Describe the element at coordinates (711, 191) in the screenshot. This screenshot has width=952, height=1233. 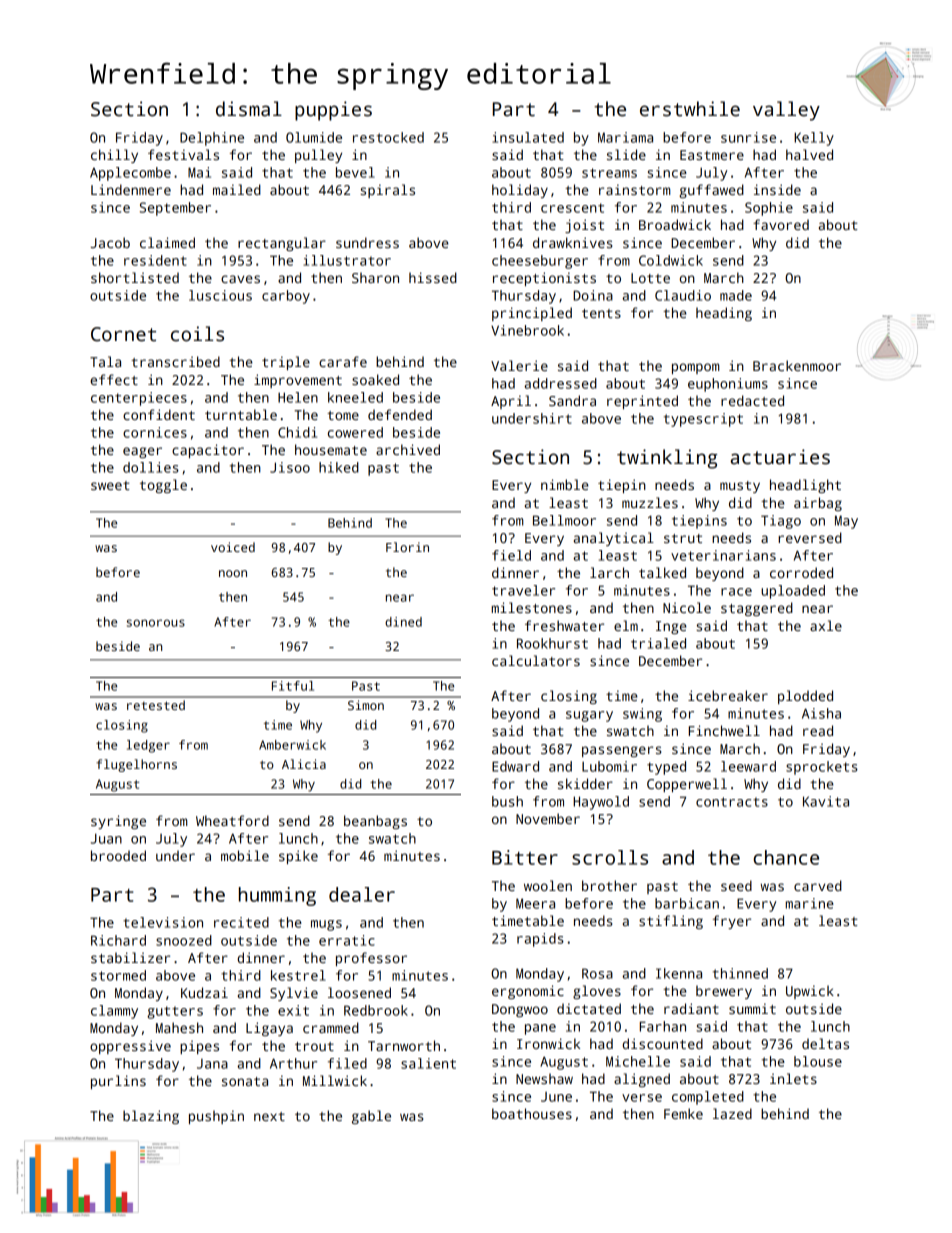
I see `guffawed` at that location.
